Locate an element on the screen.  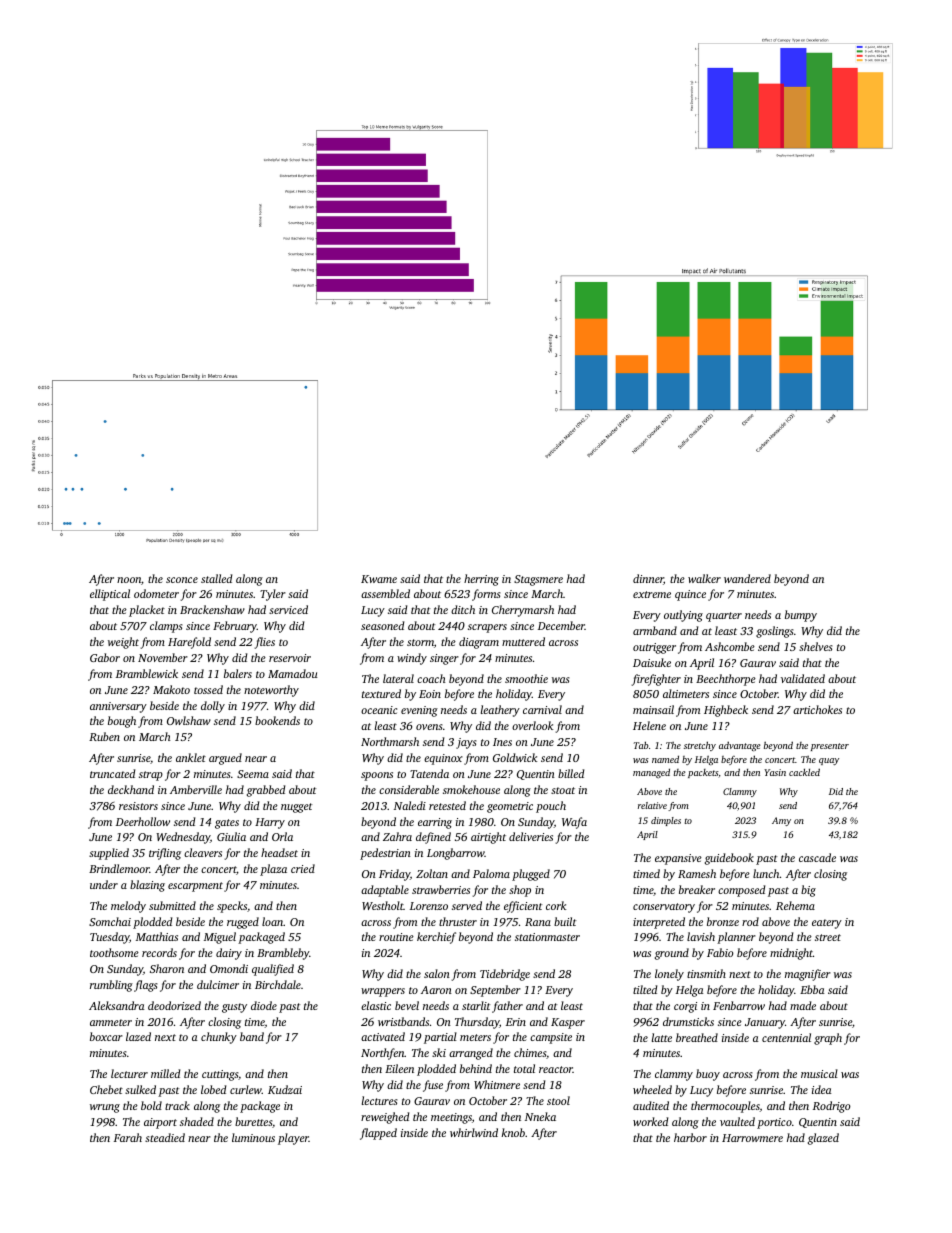
balers is located at coordinates (238, 673).
